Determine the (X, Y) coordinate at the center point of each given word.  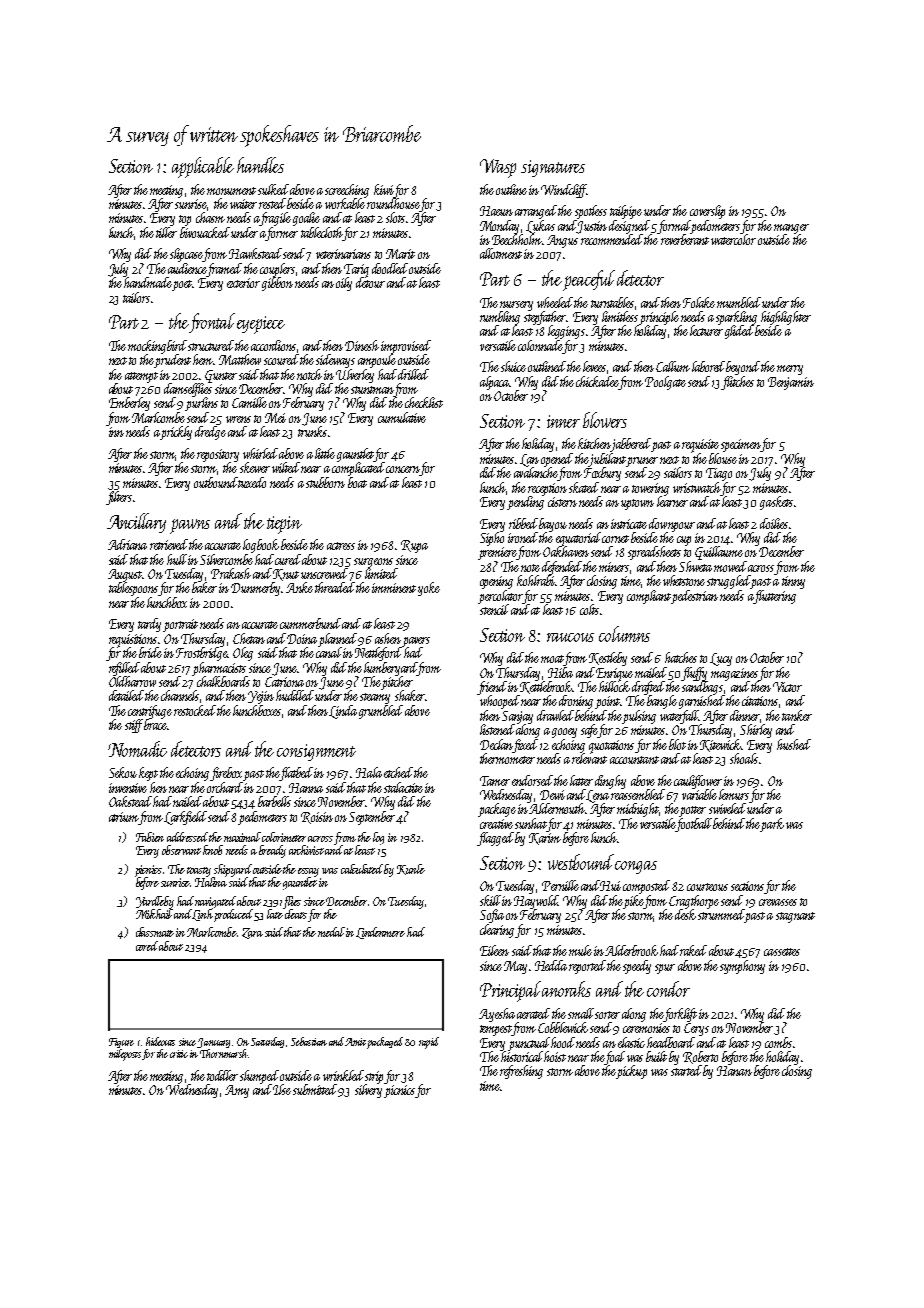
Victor (787, 687)
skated (584, 487)
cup (684, 541)
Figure (121, 1043)
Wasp (498, 168)
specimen (741, 445)
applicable (203, 167)
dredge (210, 433)
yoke (429, 589)
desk (685, 914)
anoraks (566, 989)
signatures (553, 168)
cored (147, 946)
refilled (124, 669)
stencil (494, 609)
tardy (149, 625)
